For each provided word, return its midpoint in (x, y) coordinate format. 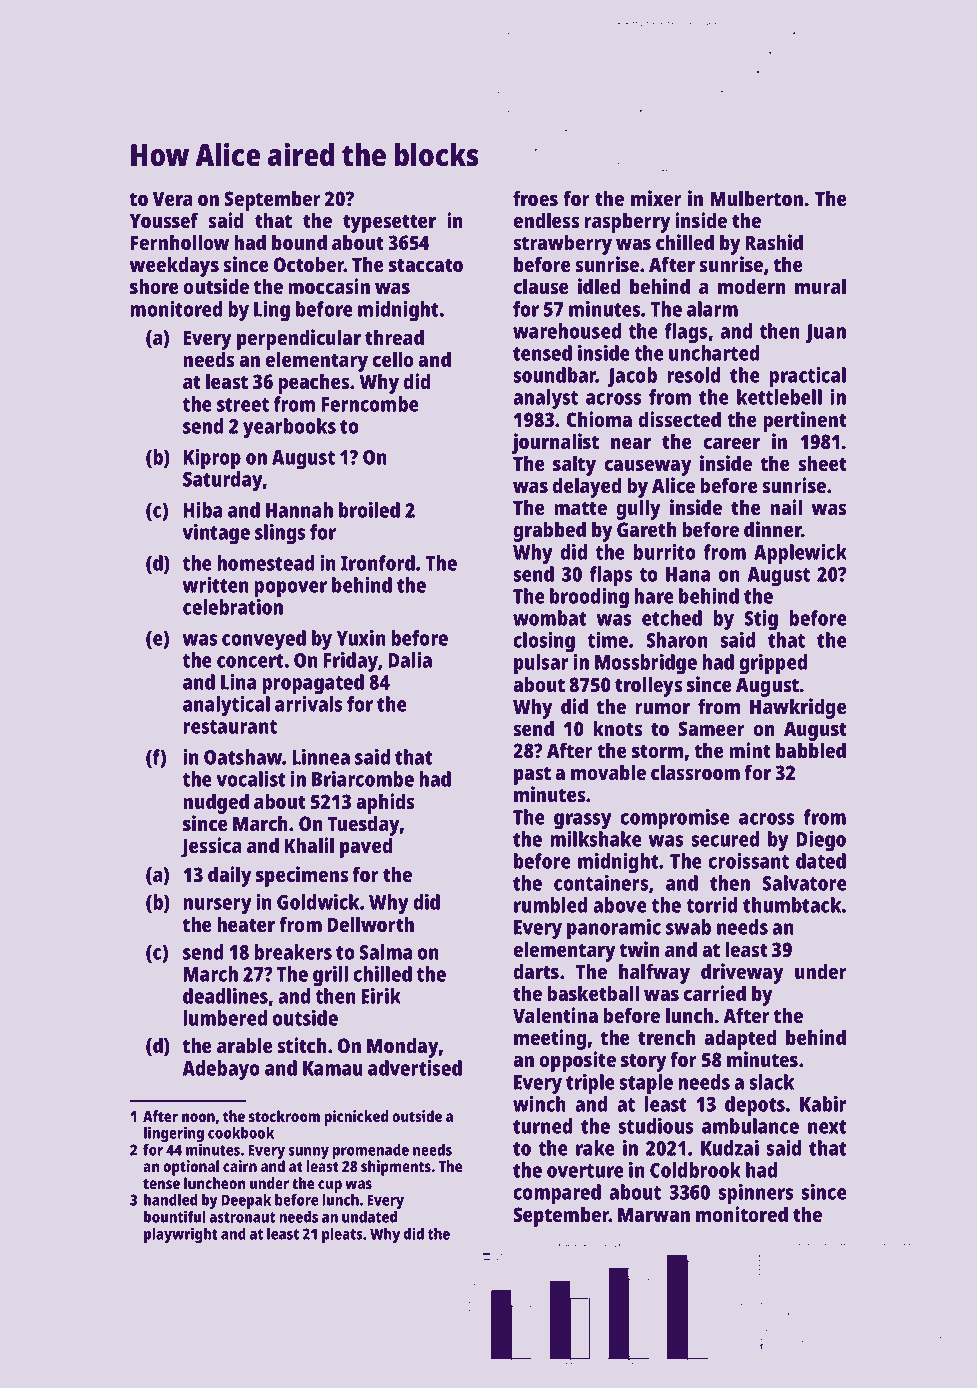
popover (290, 589)
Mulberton (756, 198)
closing (544, 642)
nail (786, 507)
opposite (577, 1061)
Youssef (164, 220)
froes (535, 198)
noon (198, 1117)
